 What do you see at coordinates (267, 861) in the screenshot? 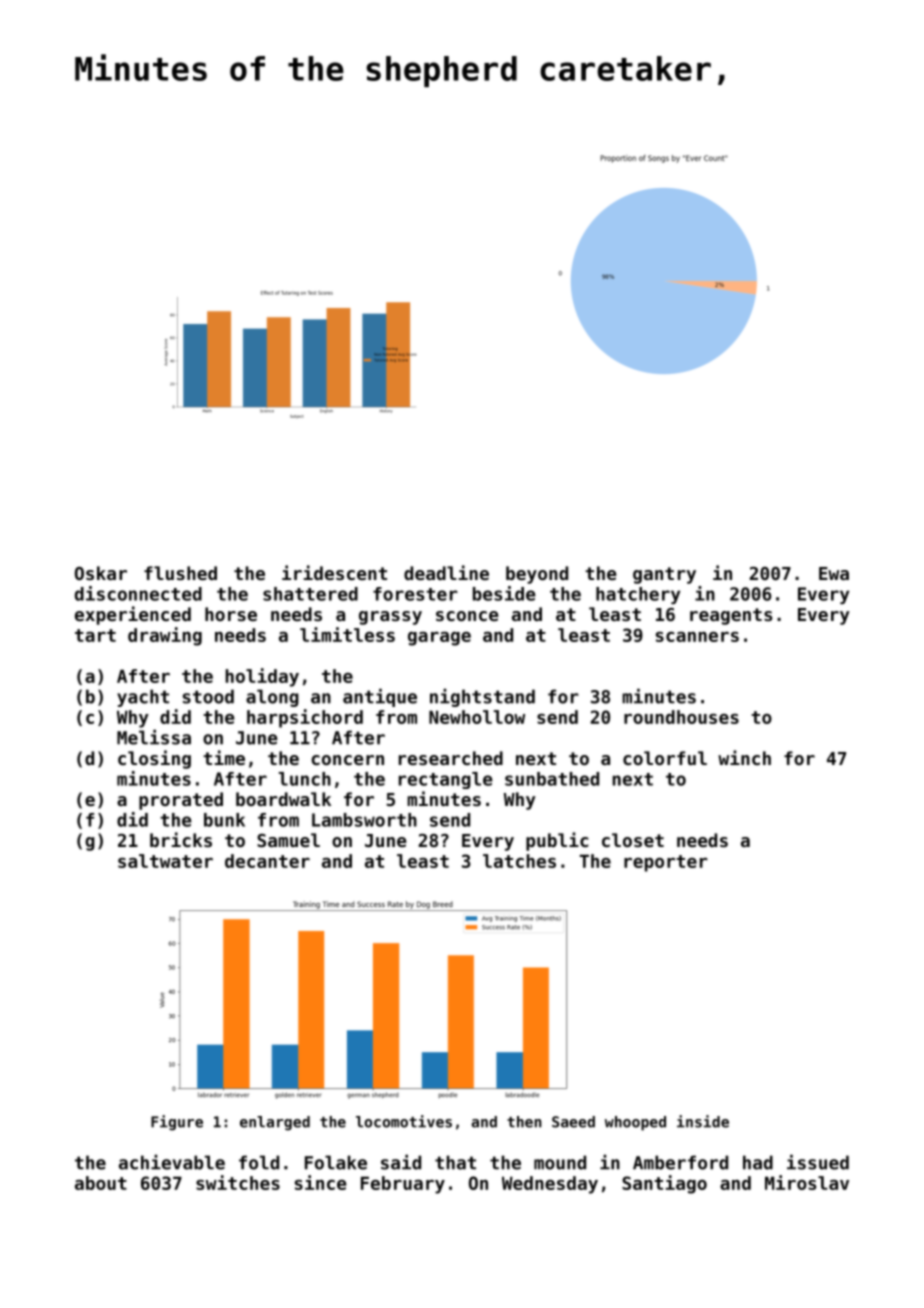
I see `decanter` at bounding box center [267, 861].
